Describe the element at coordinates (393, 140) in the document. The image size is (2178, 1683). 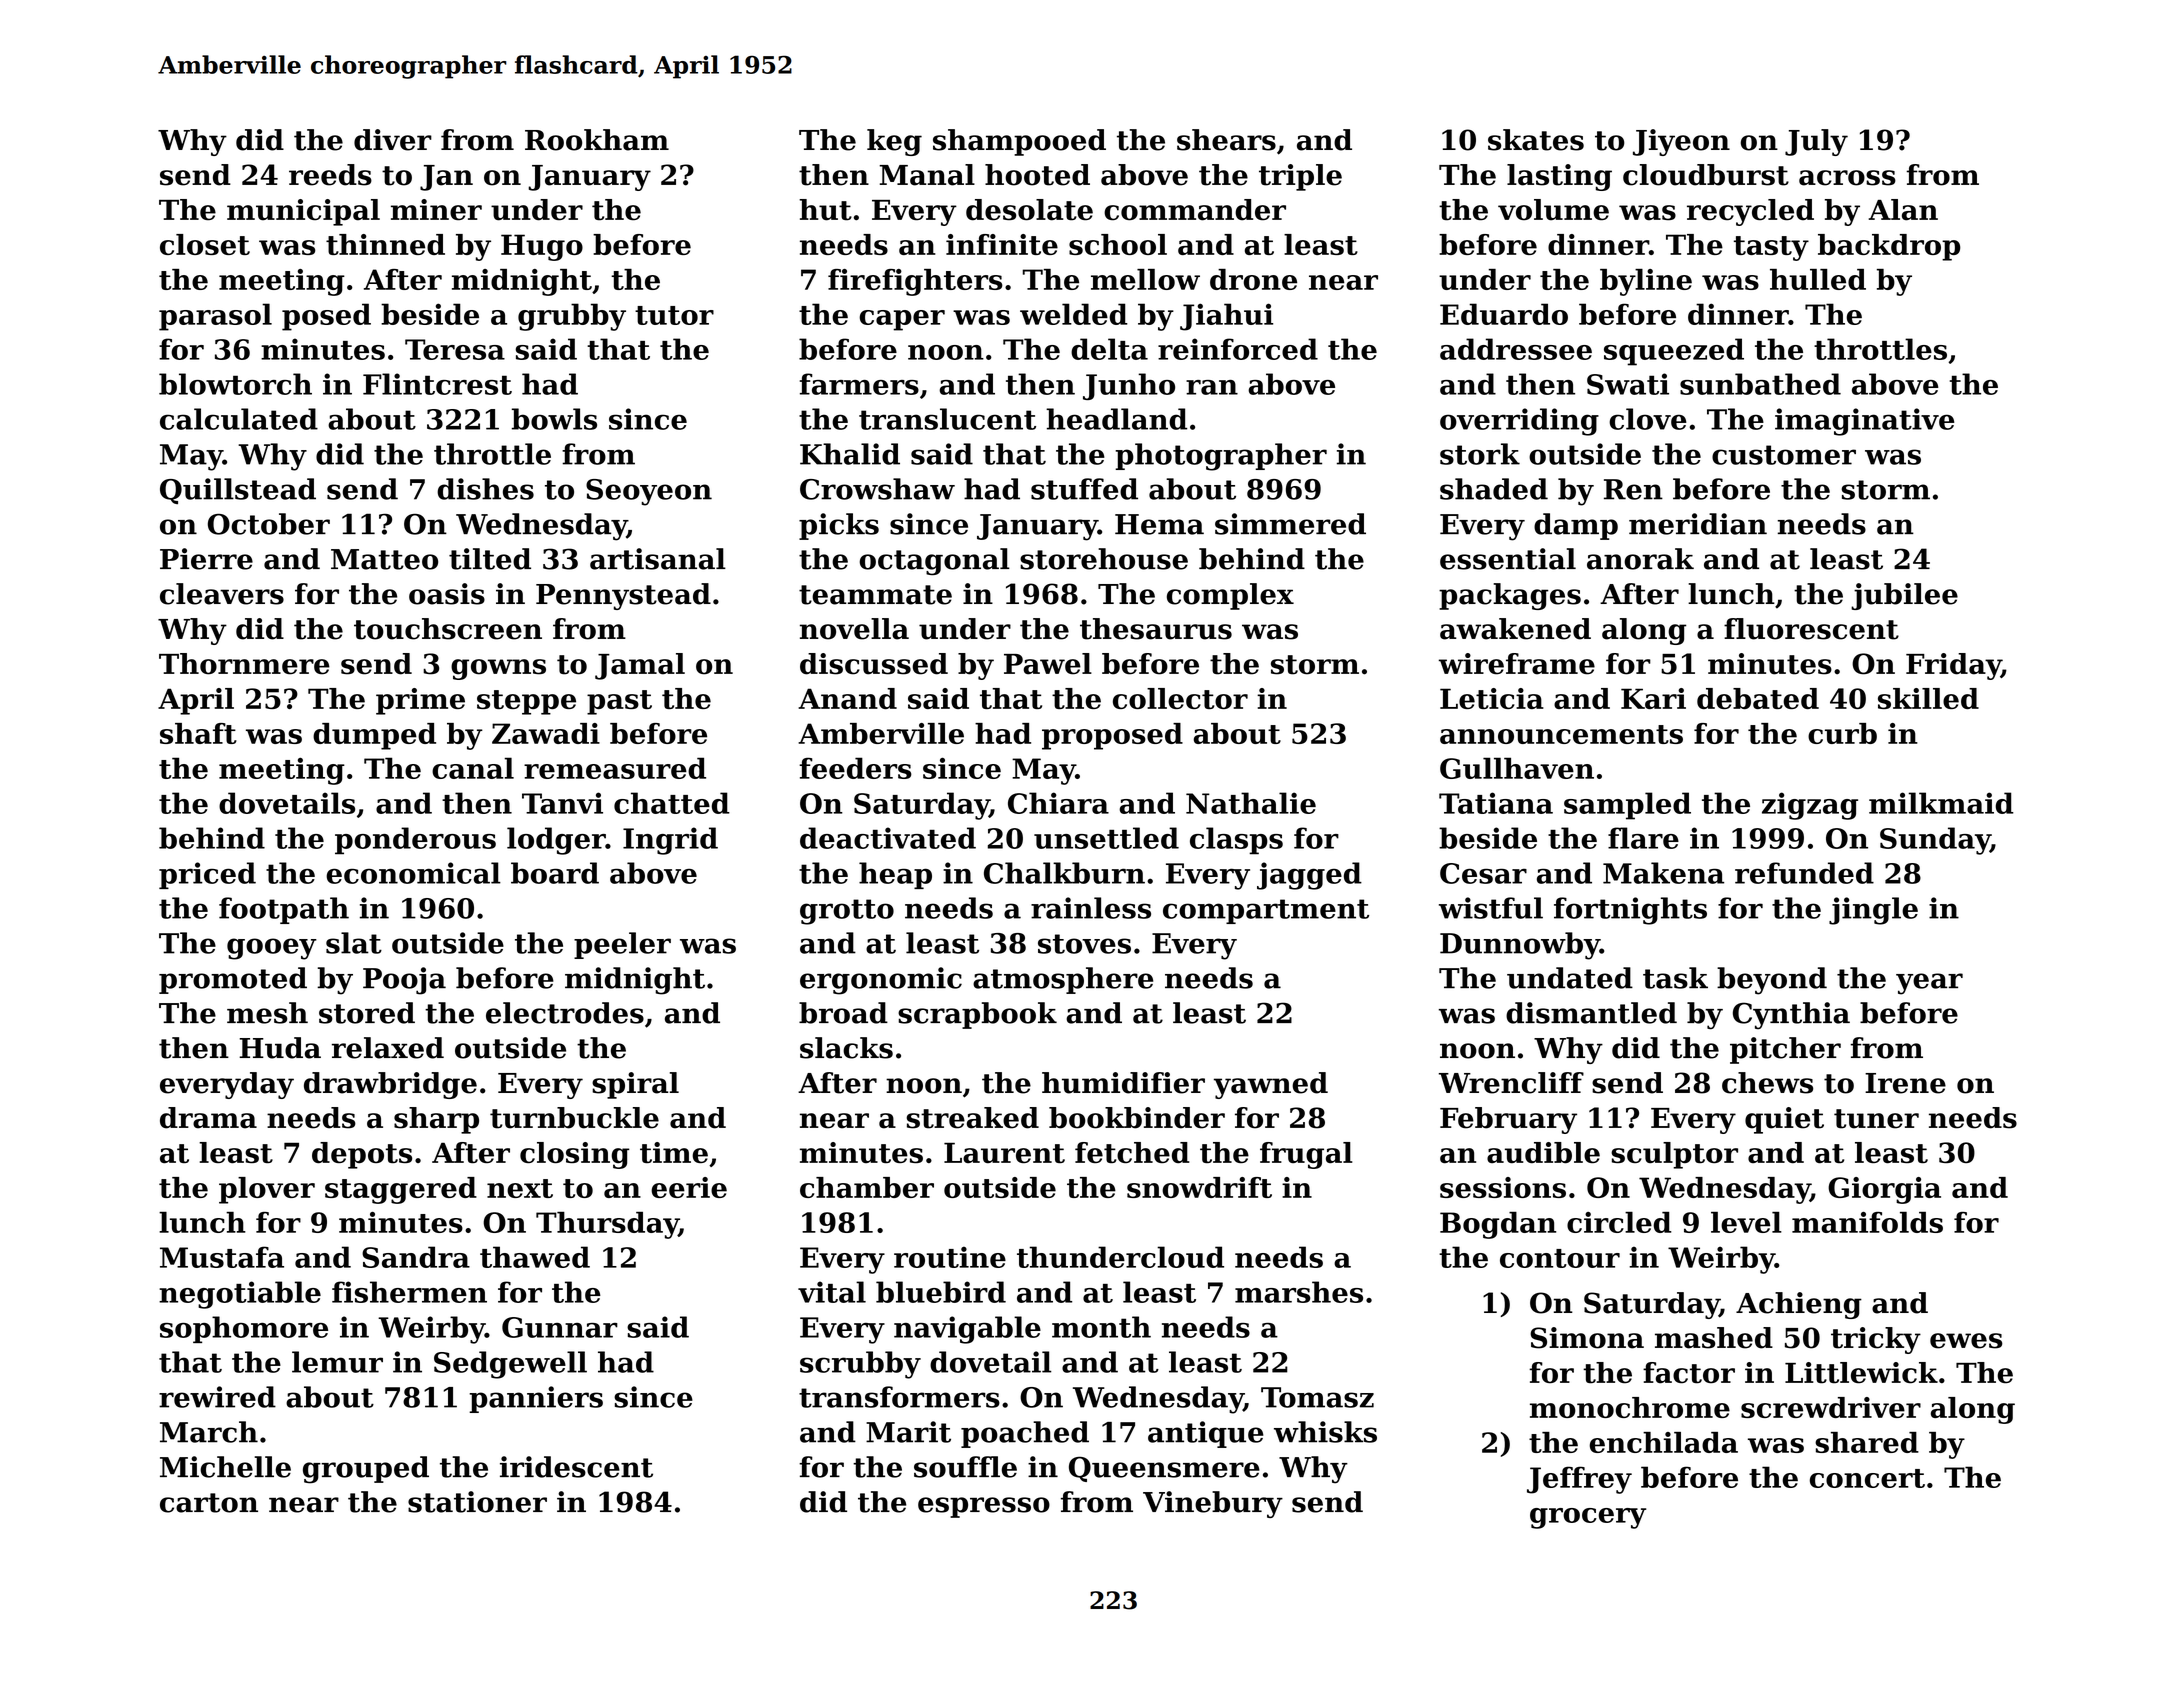
I see `diver` at that location.
